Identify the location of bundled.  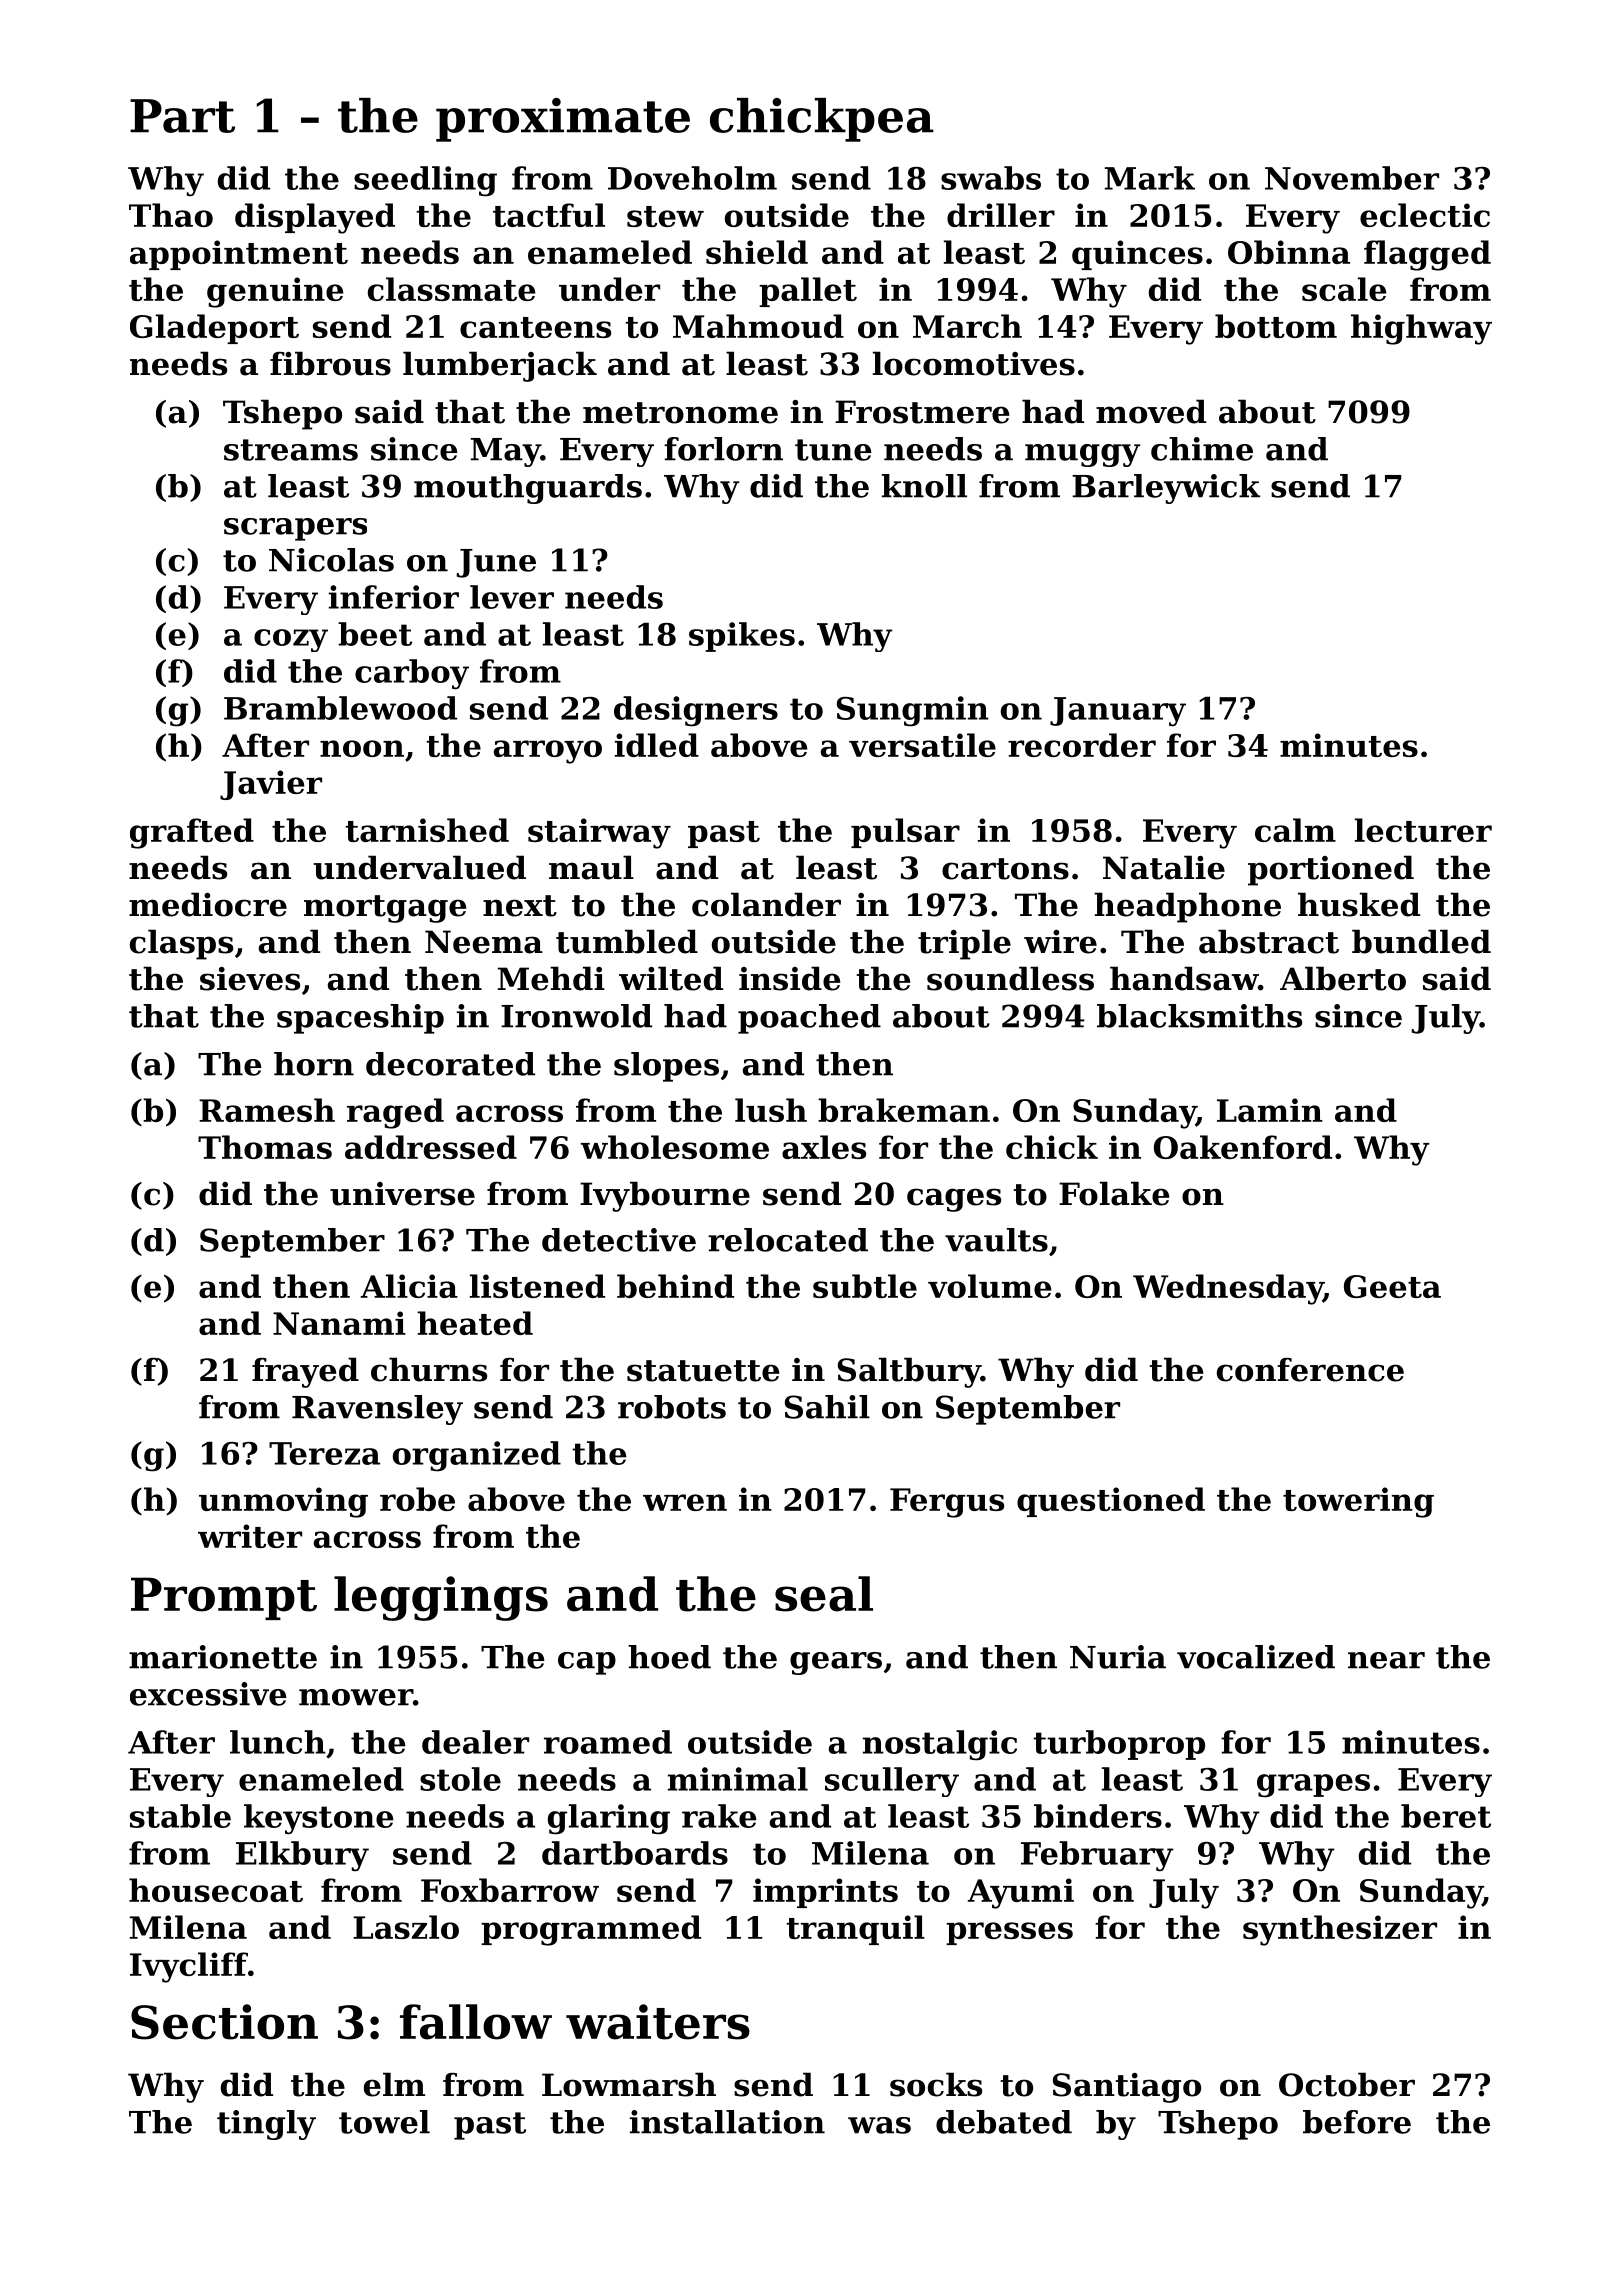
(1421, 941).
